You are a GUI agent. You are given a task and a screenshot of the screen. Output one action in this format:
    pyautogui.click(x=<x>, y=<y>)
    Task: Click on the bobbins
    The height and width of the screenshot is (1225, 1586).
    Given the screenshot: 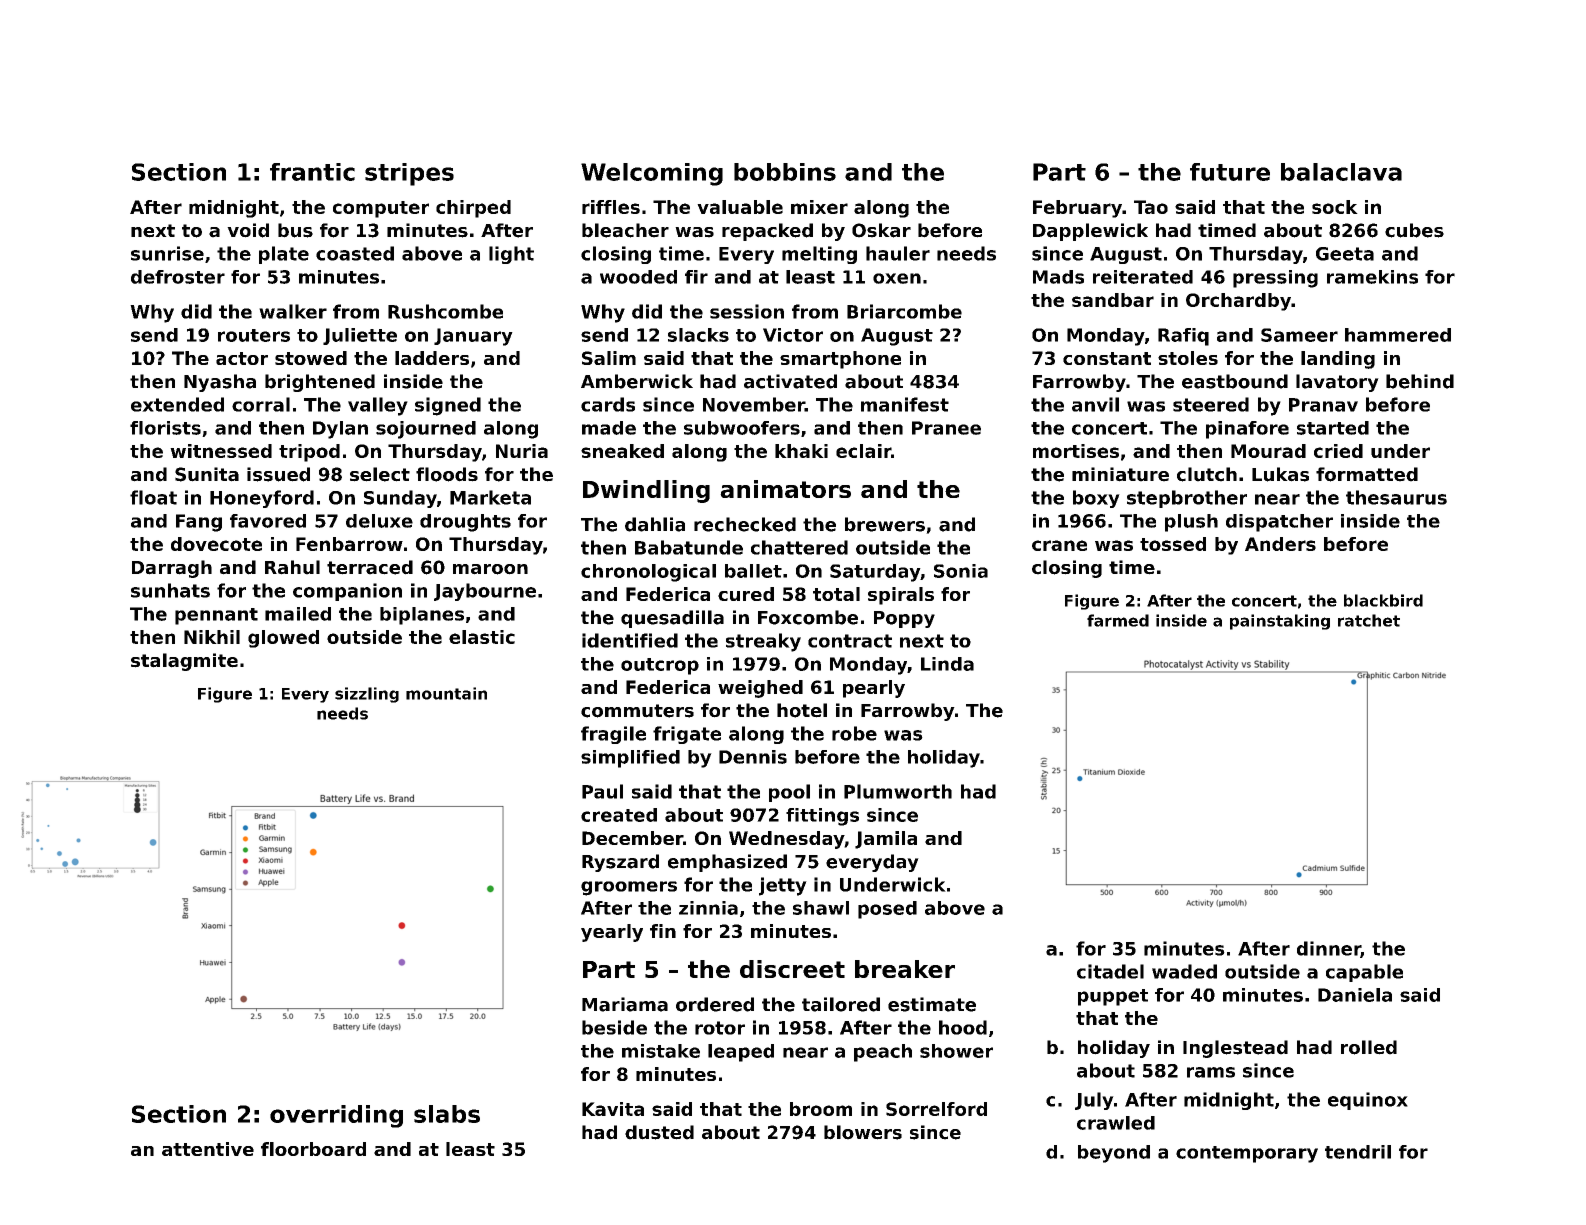 What is the action you would take?
    pyautogui.click(x=785, y=172)
